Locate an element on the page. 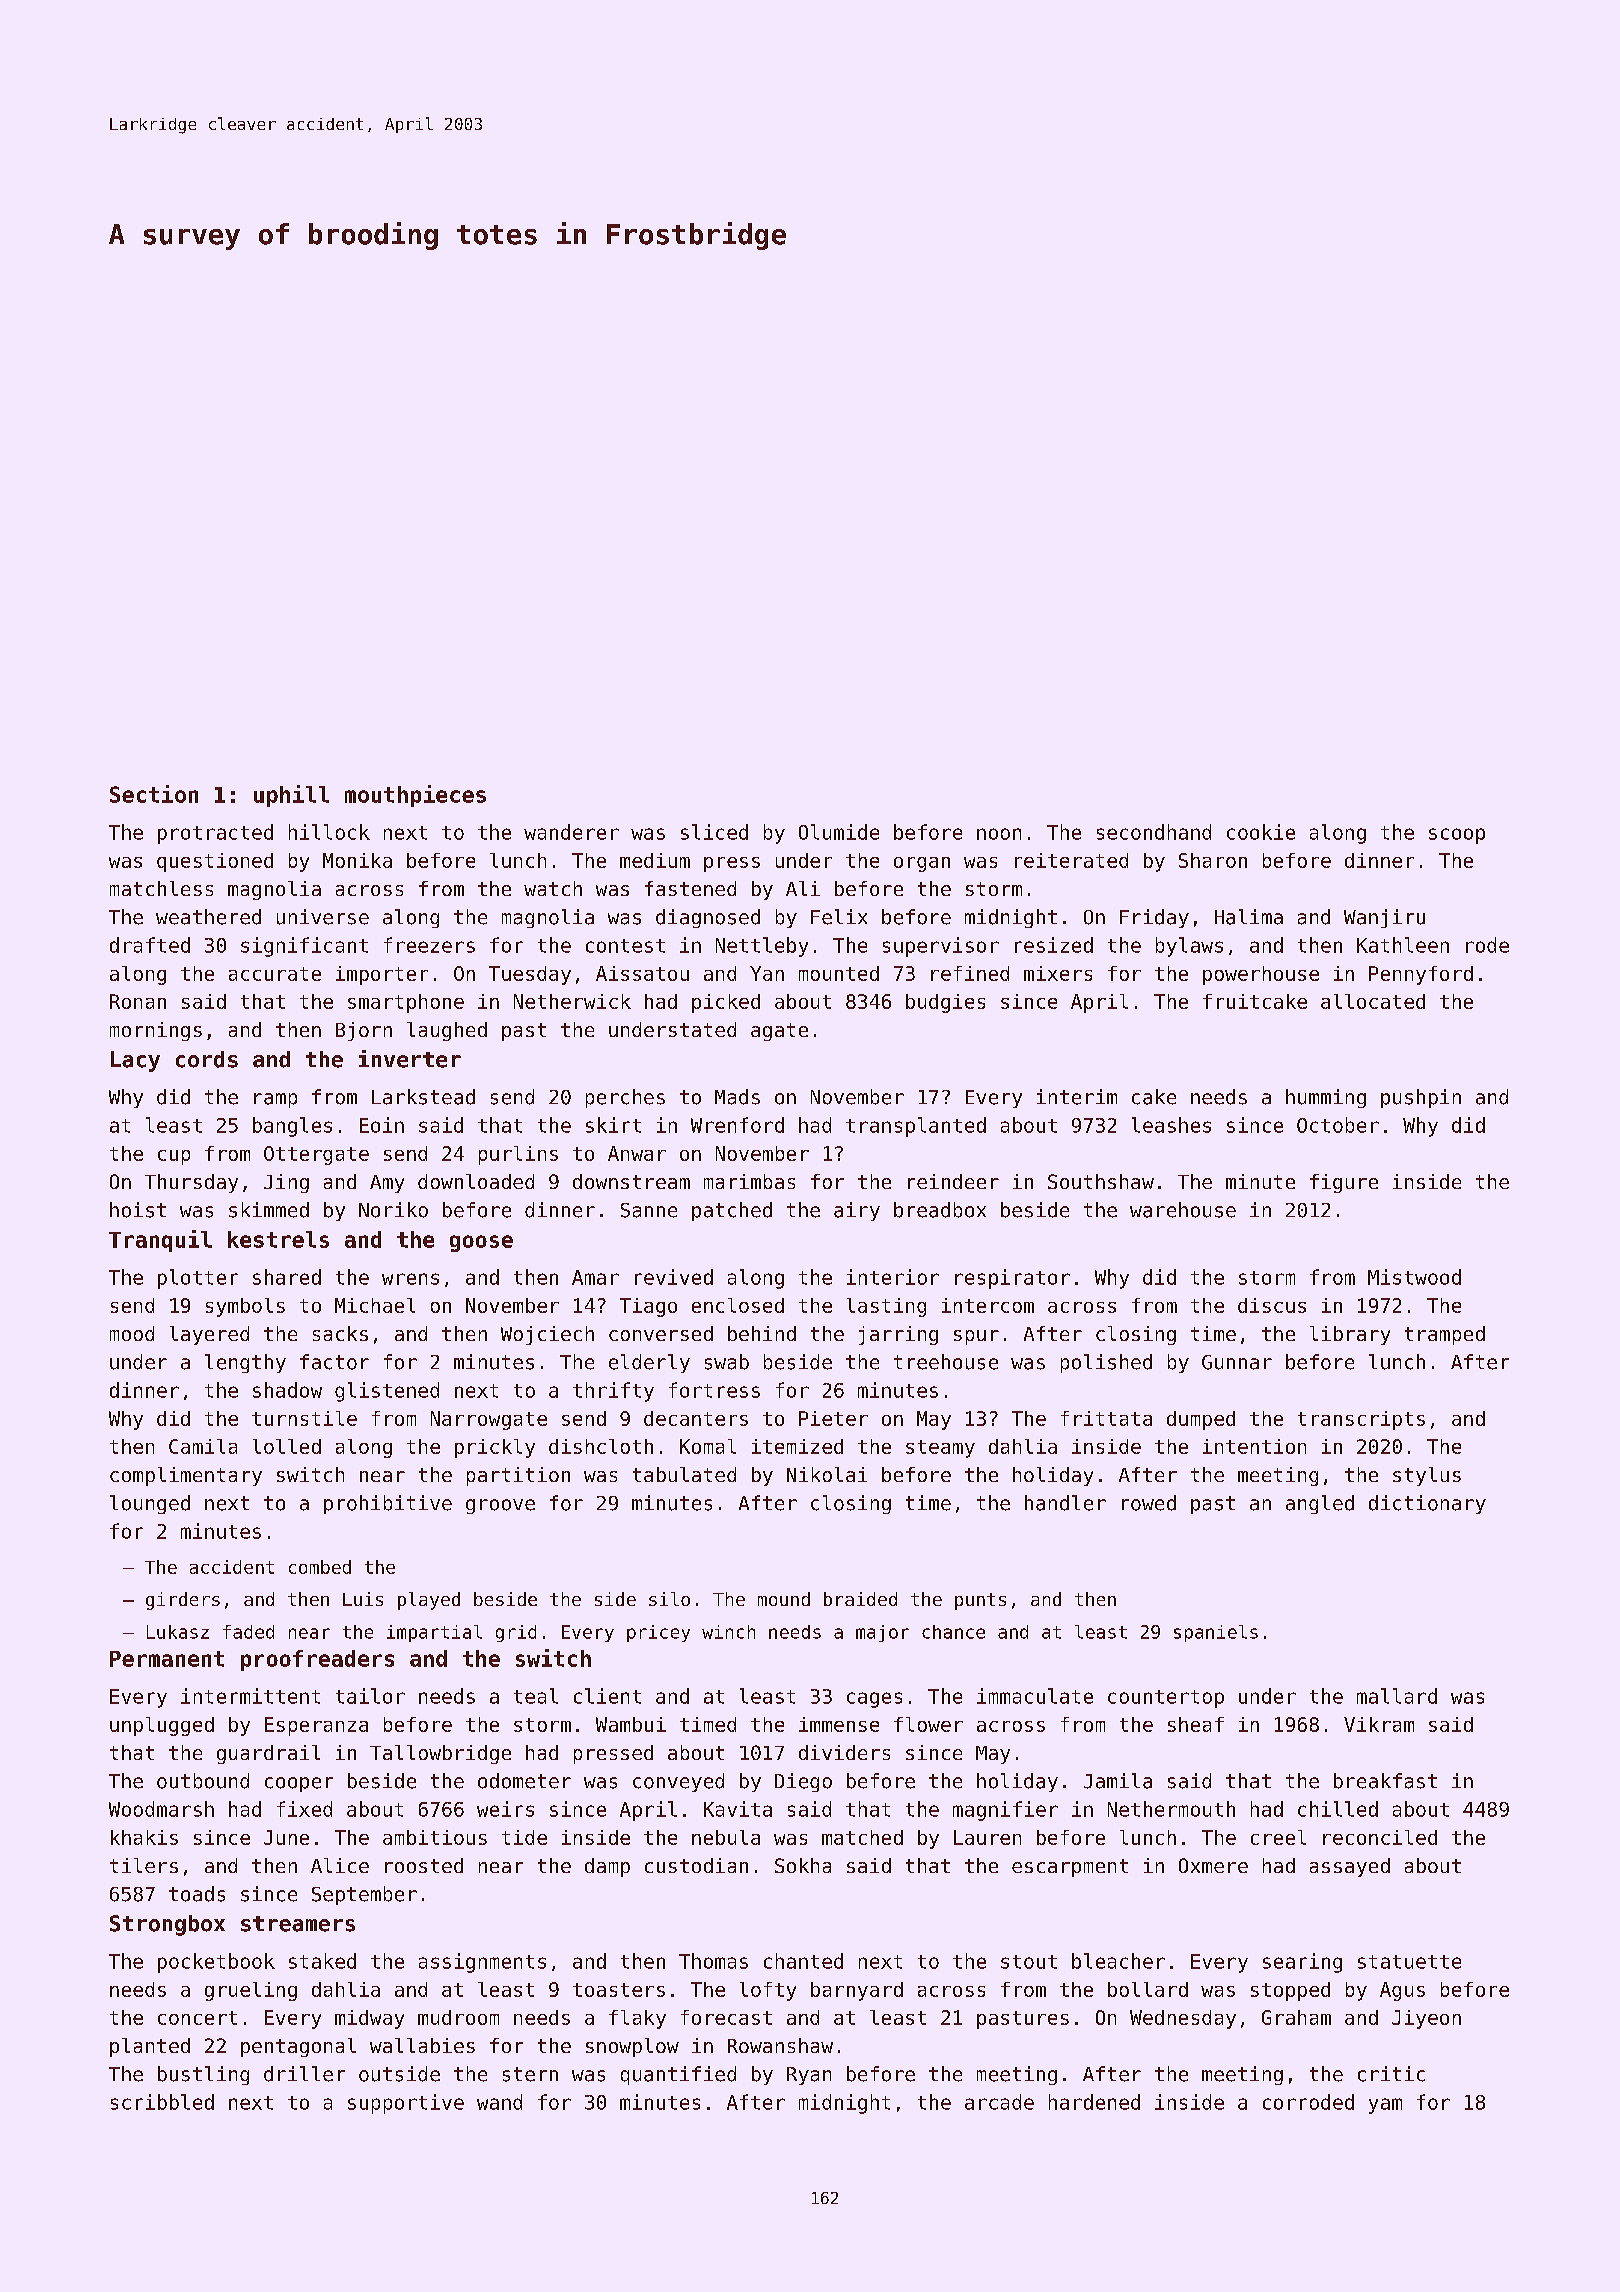 The height and width of the document is (2292, 1620). quantified is located at coordinates (678, 2075).
